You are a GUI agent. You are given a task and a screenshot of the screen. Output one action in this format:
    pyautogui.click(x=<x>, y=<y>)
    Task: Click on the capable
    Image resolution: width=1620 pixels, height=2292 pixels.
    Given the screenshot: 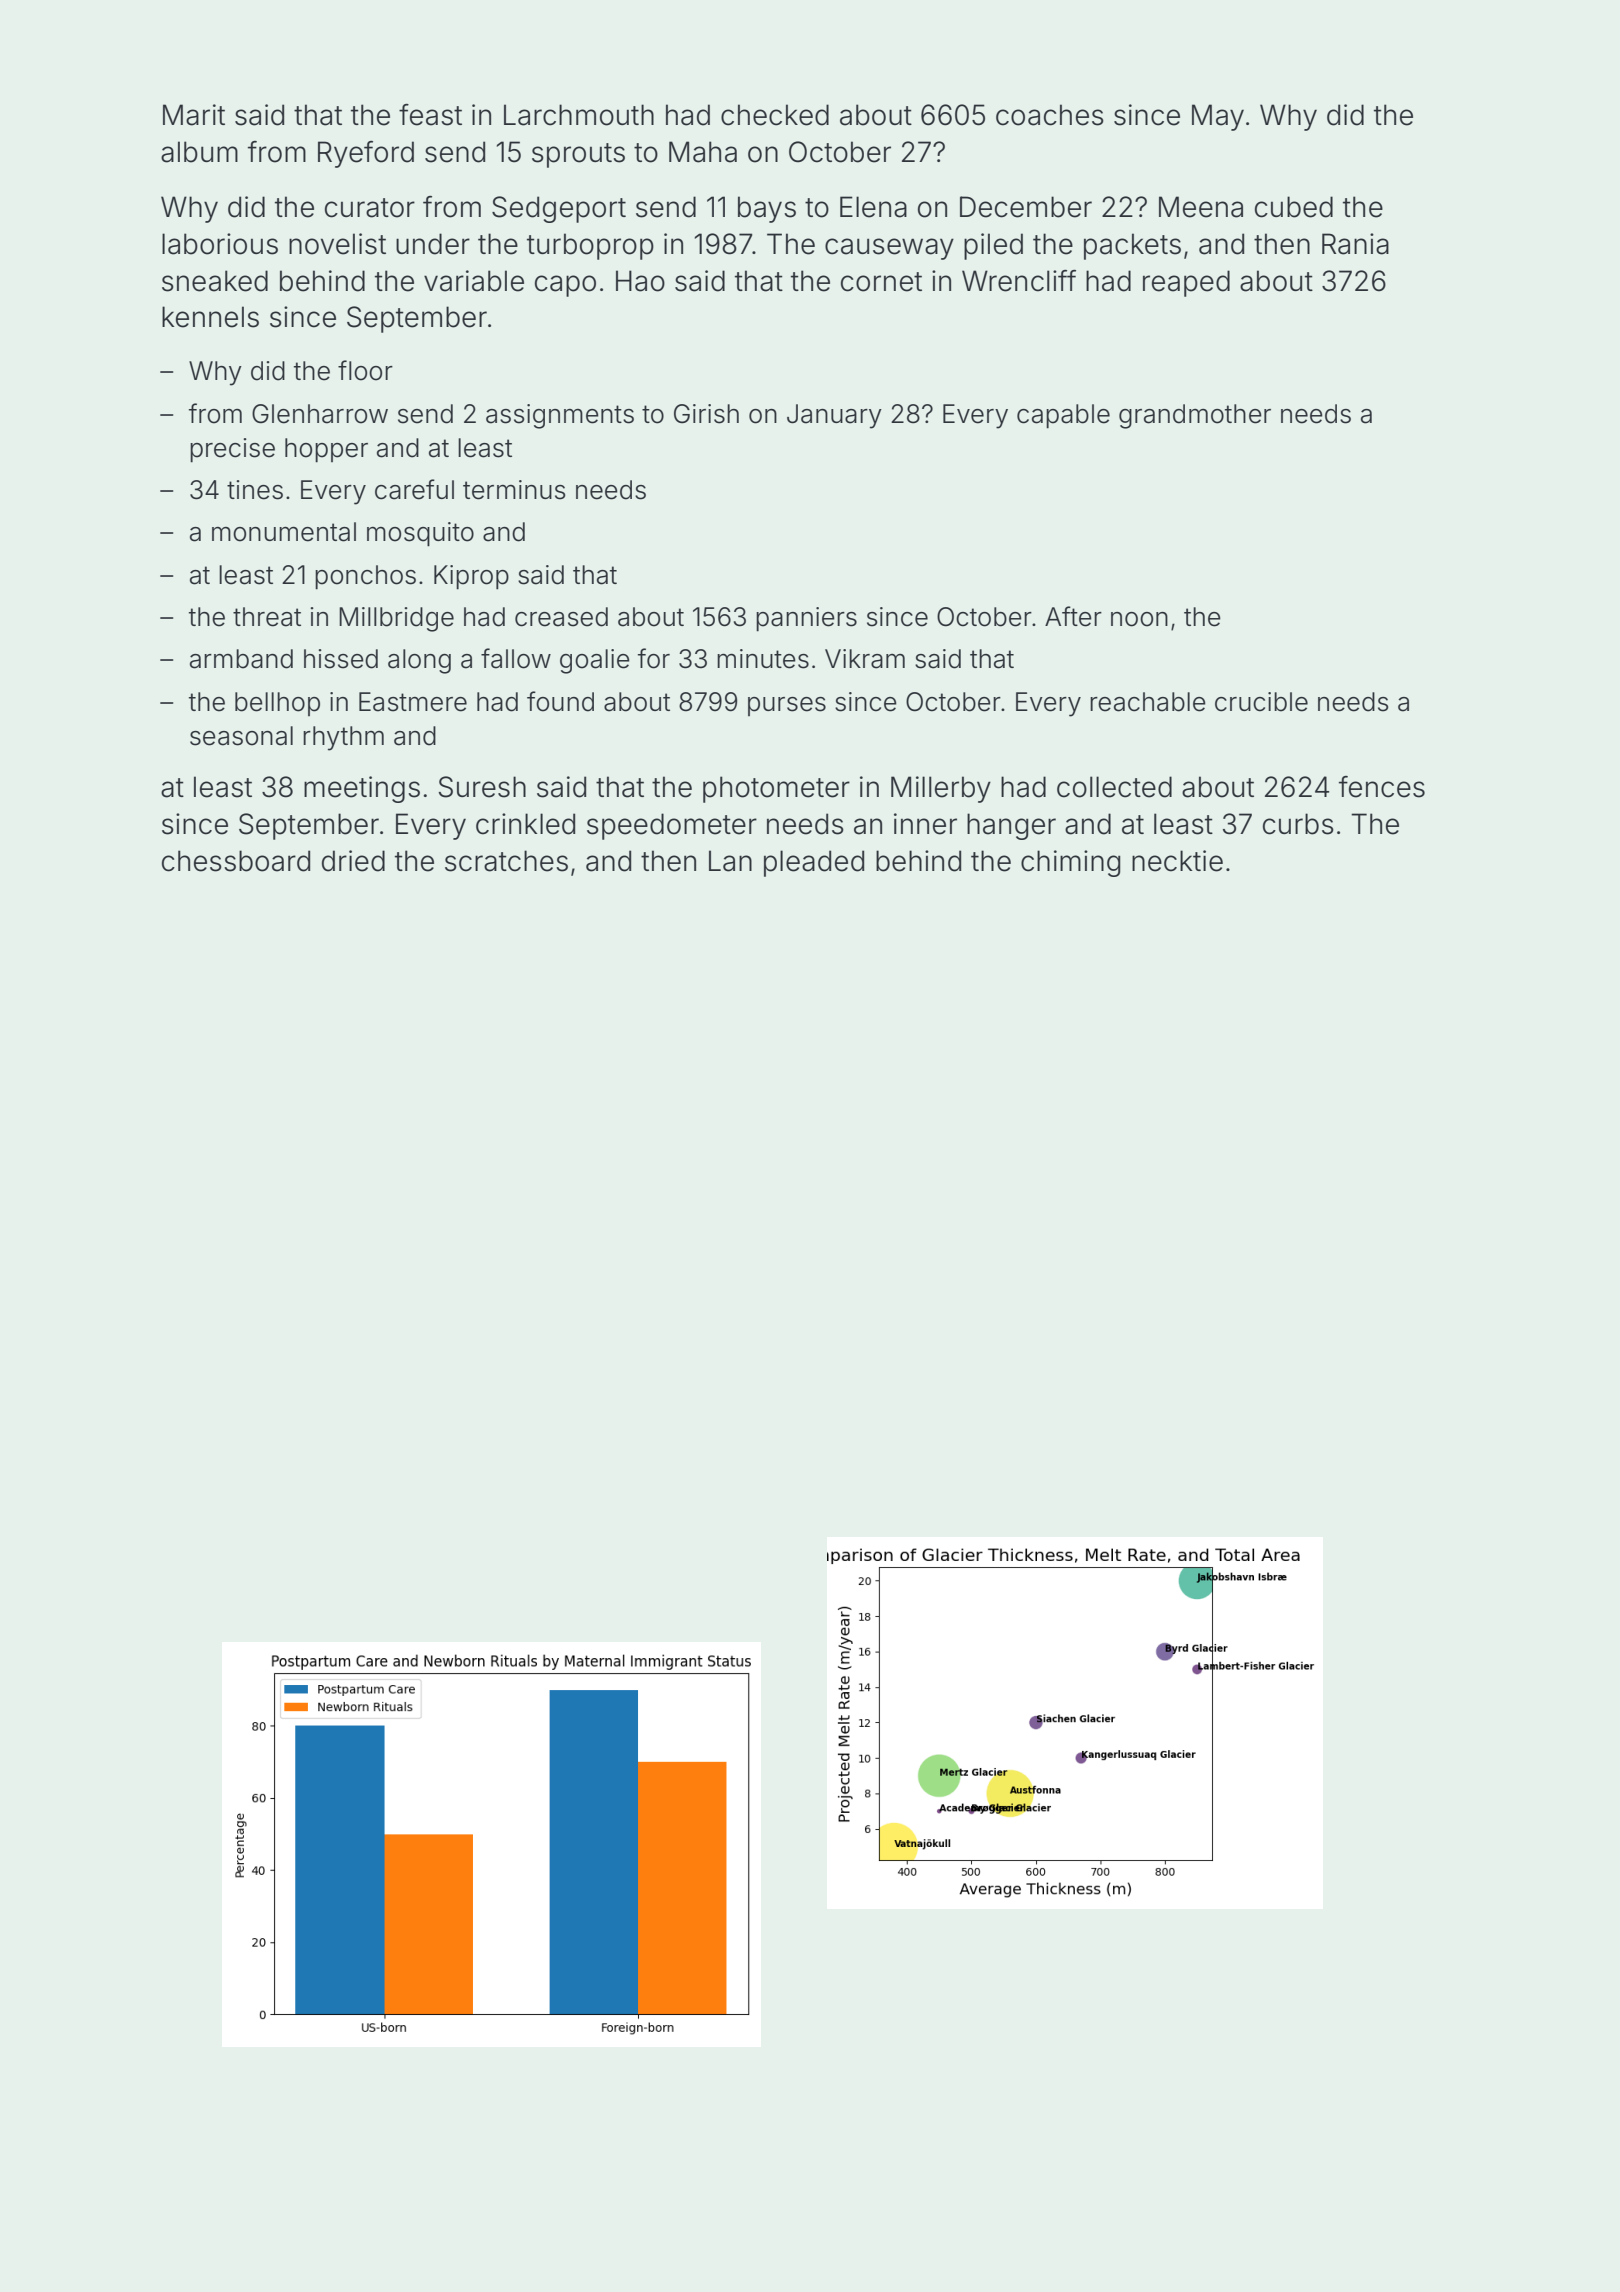 What is the action you would take?
    pyautogui.click(x=1063, y=416)
